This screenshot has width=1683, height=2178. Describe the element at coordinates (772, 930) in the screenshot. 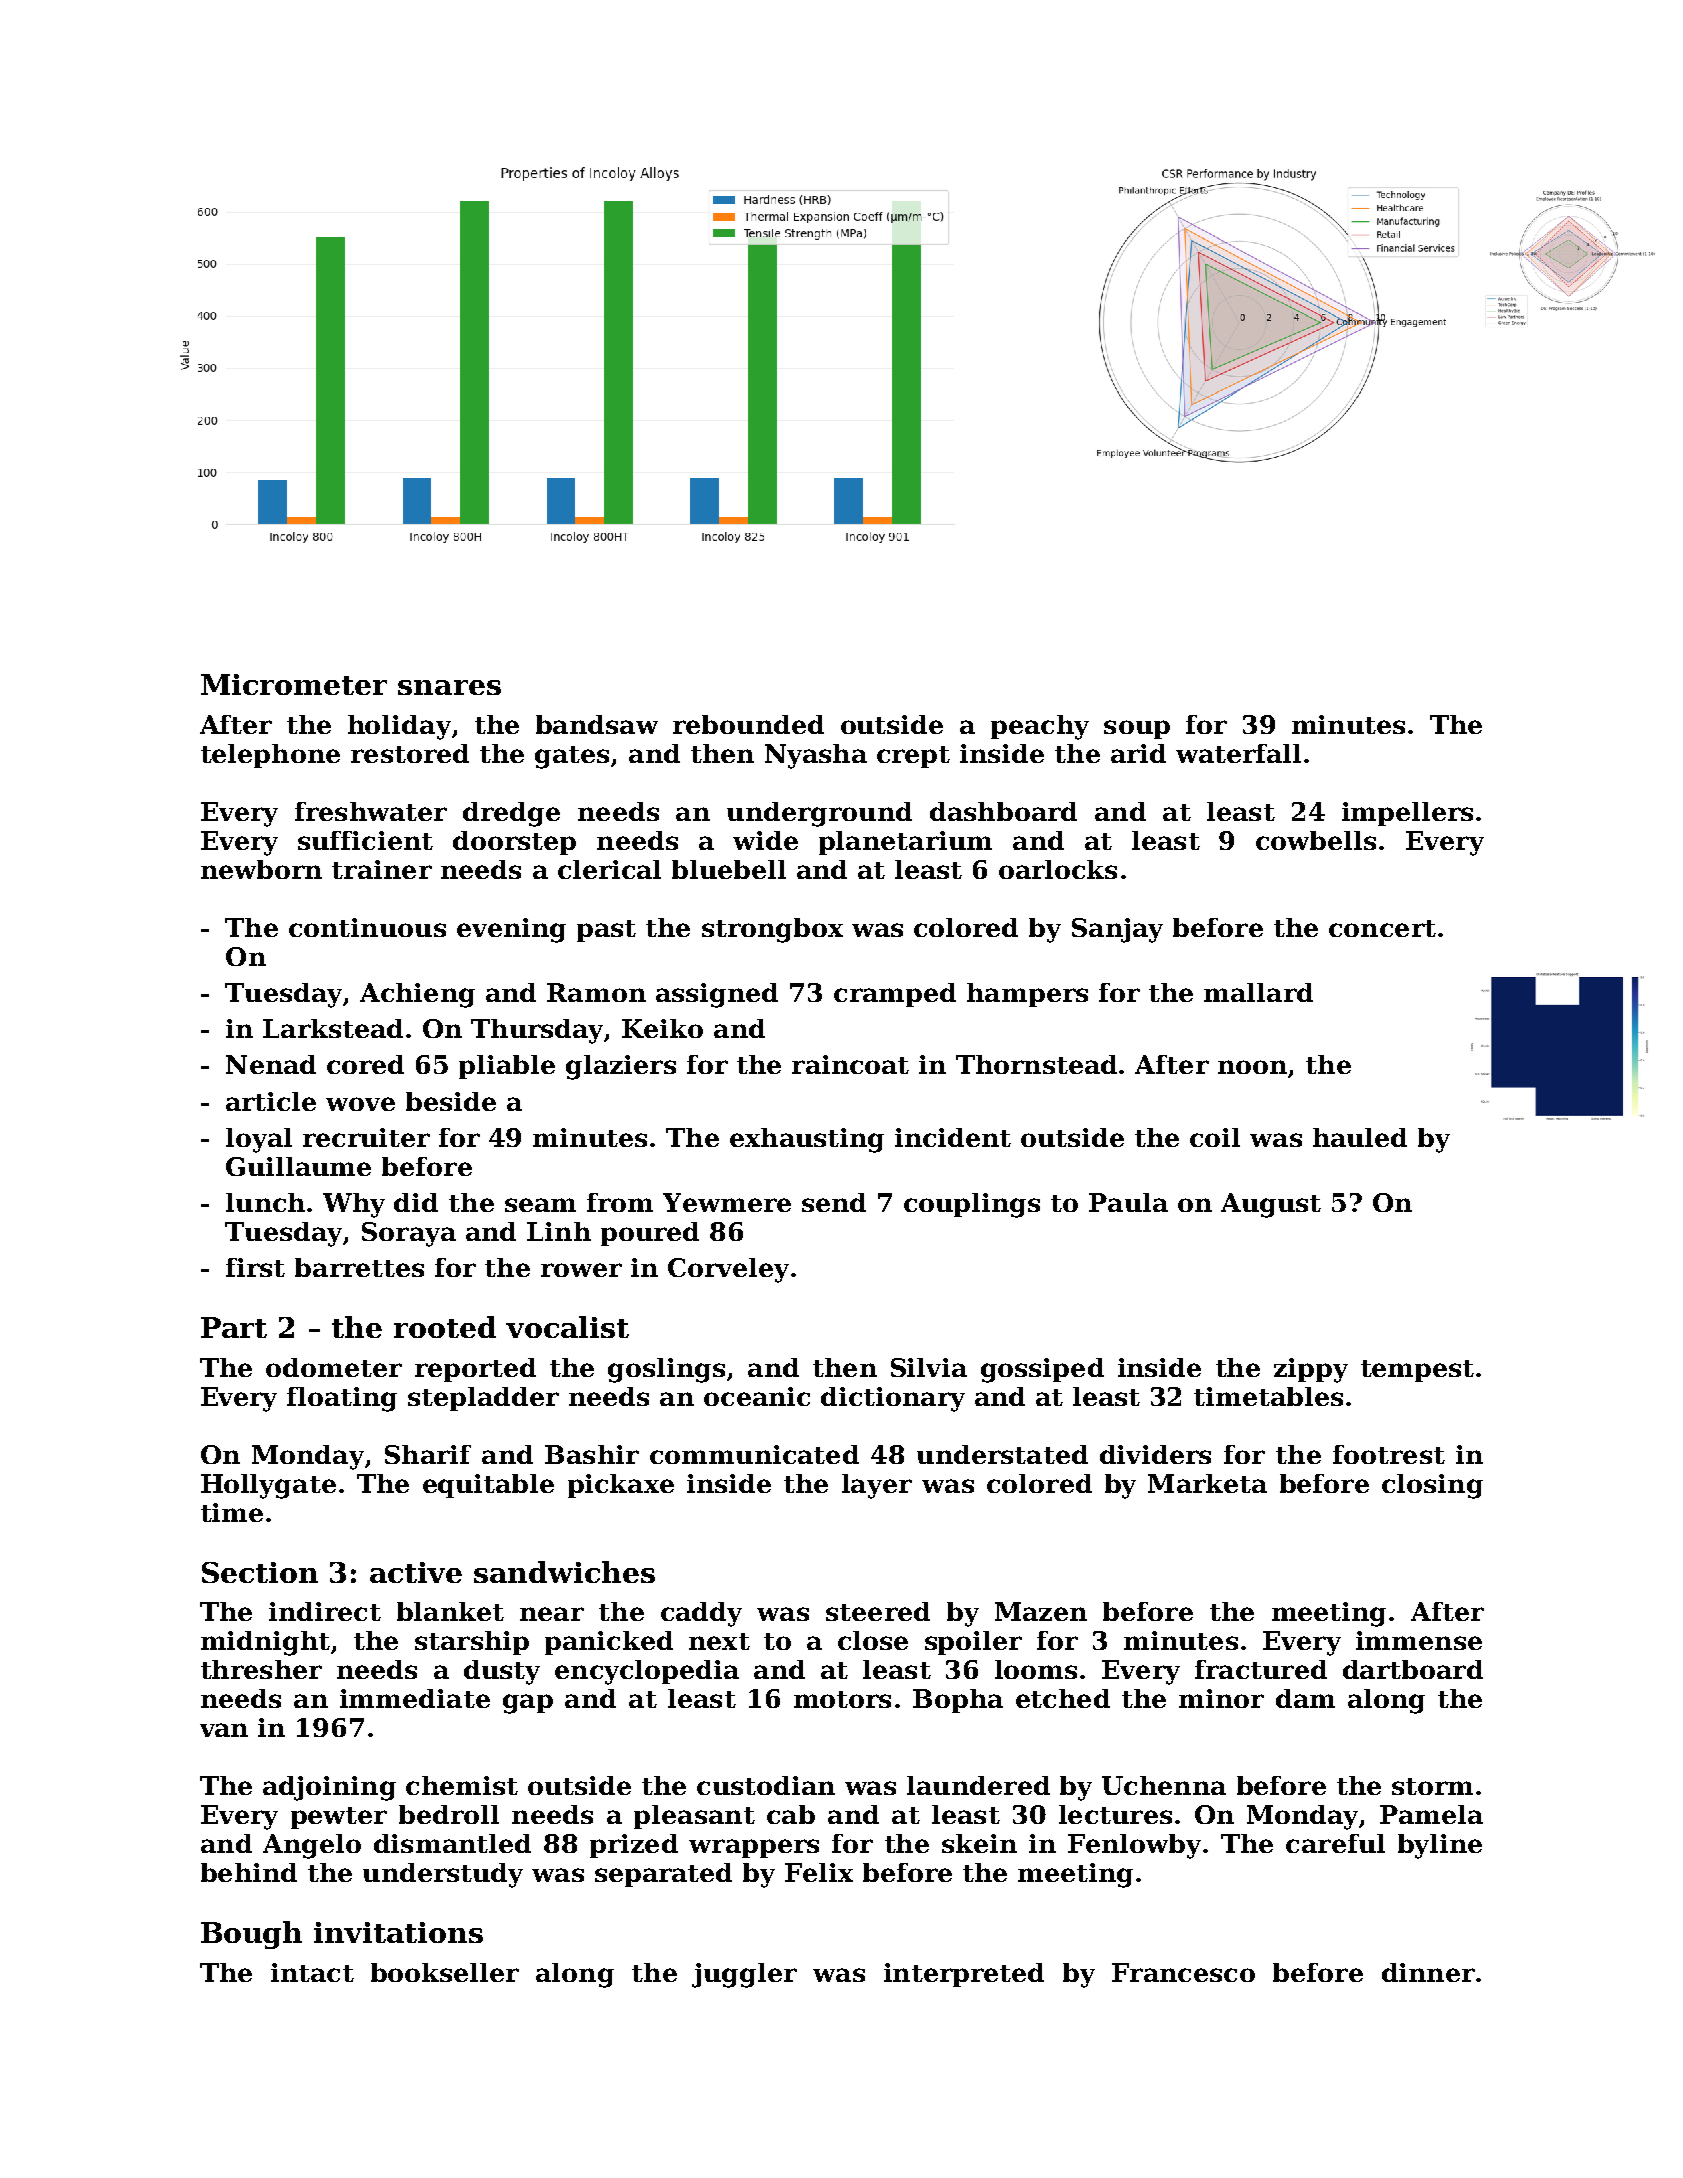

I see `strongbox` at that location.
